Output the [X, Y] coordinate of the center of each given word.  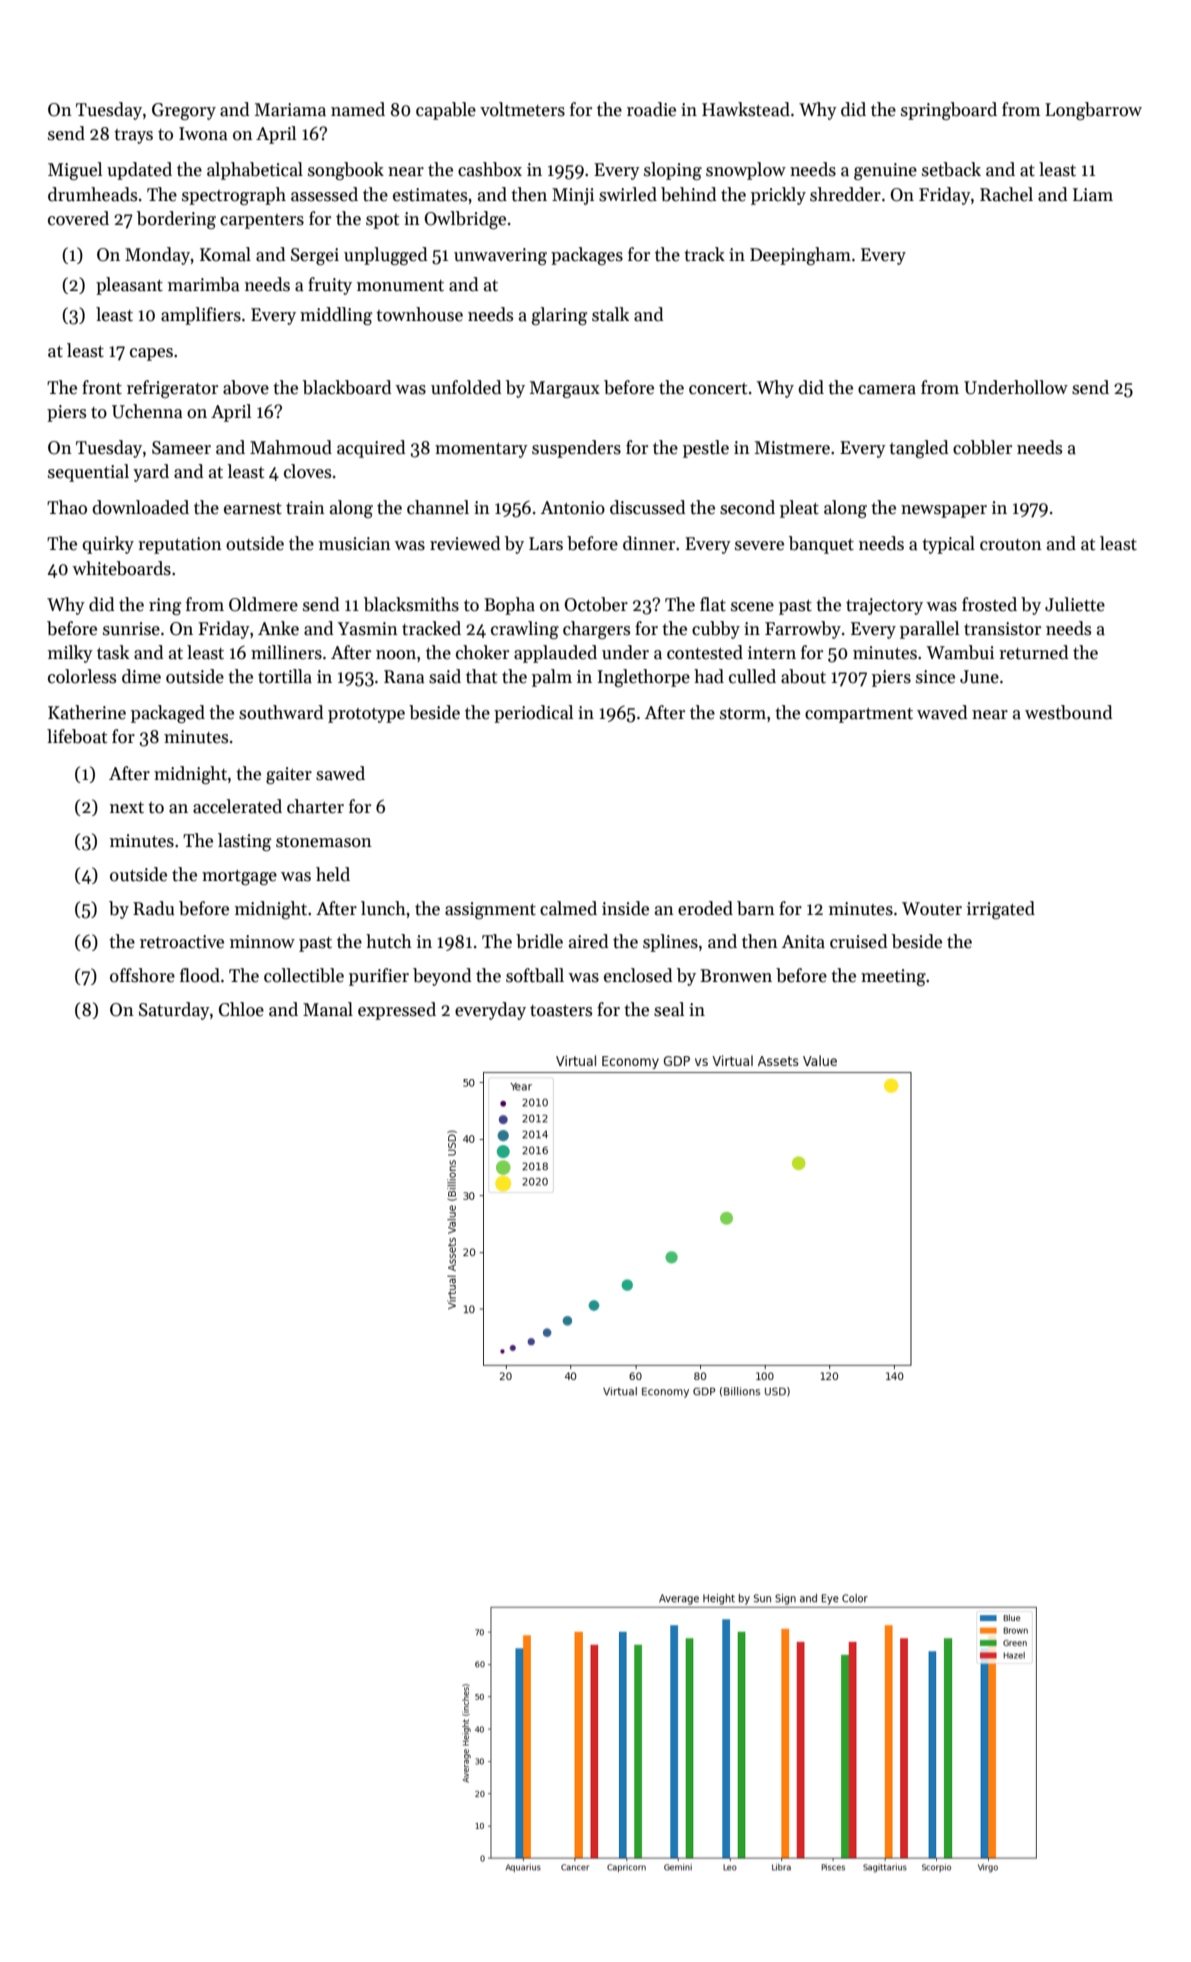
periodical [533, 714]
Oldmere [263, 604]
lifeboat [77, 736]
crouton [1011, 545]
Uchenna [147, 411]
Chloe [241, 1009]
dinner [649, 543]
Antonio [573, 508]
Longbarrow [1093, 111]
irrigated [1001, 910]
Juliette [1075, 604]
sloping [673, 171]
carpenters [262, 221]
